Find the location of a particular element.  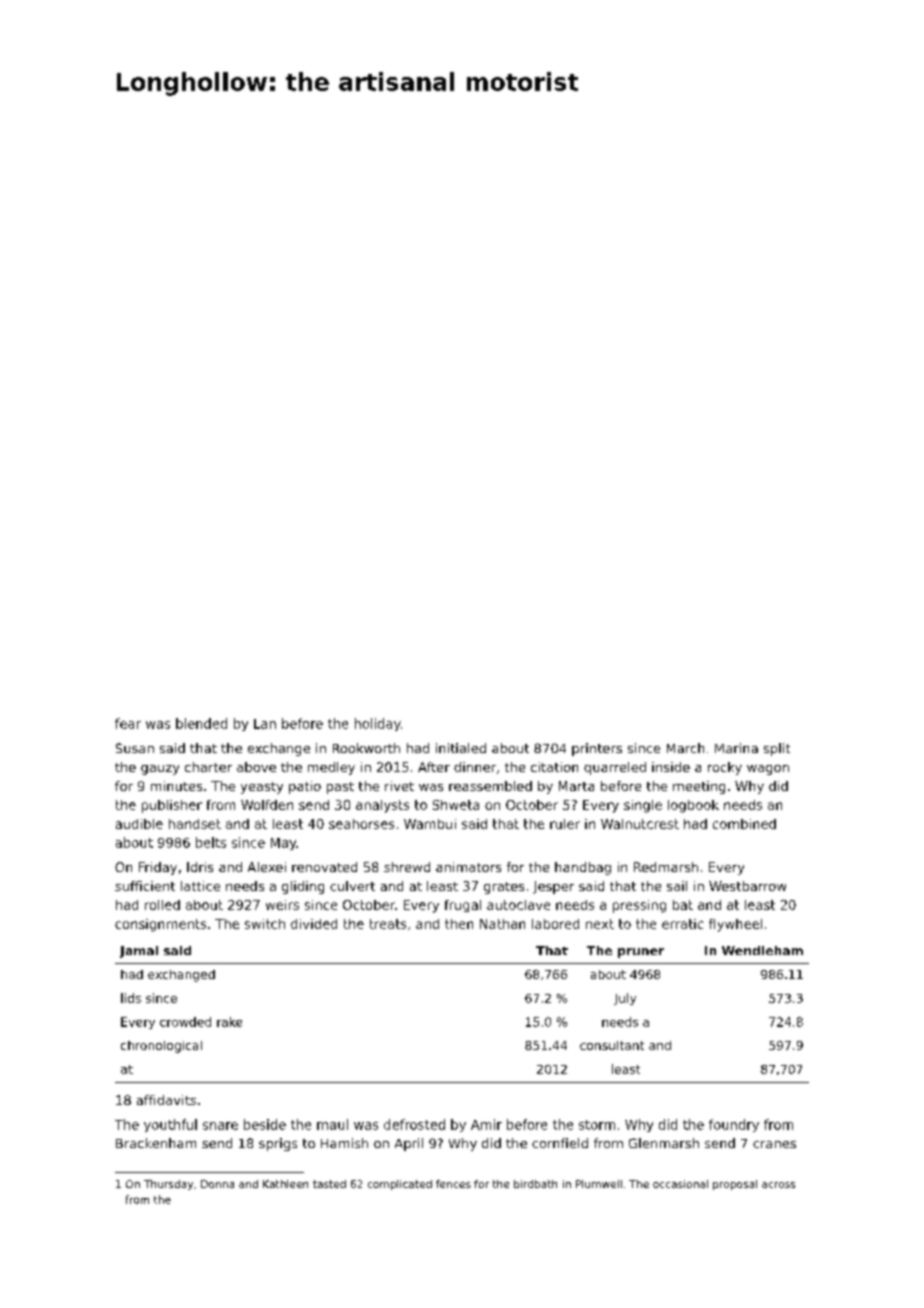

holiday is located at coordinates (378, 724).
